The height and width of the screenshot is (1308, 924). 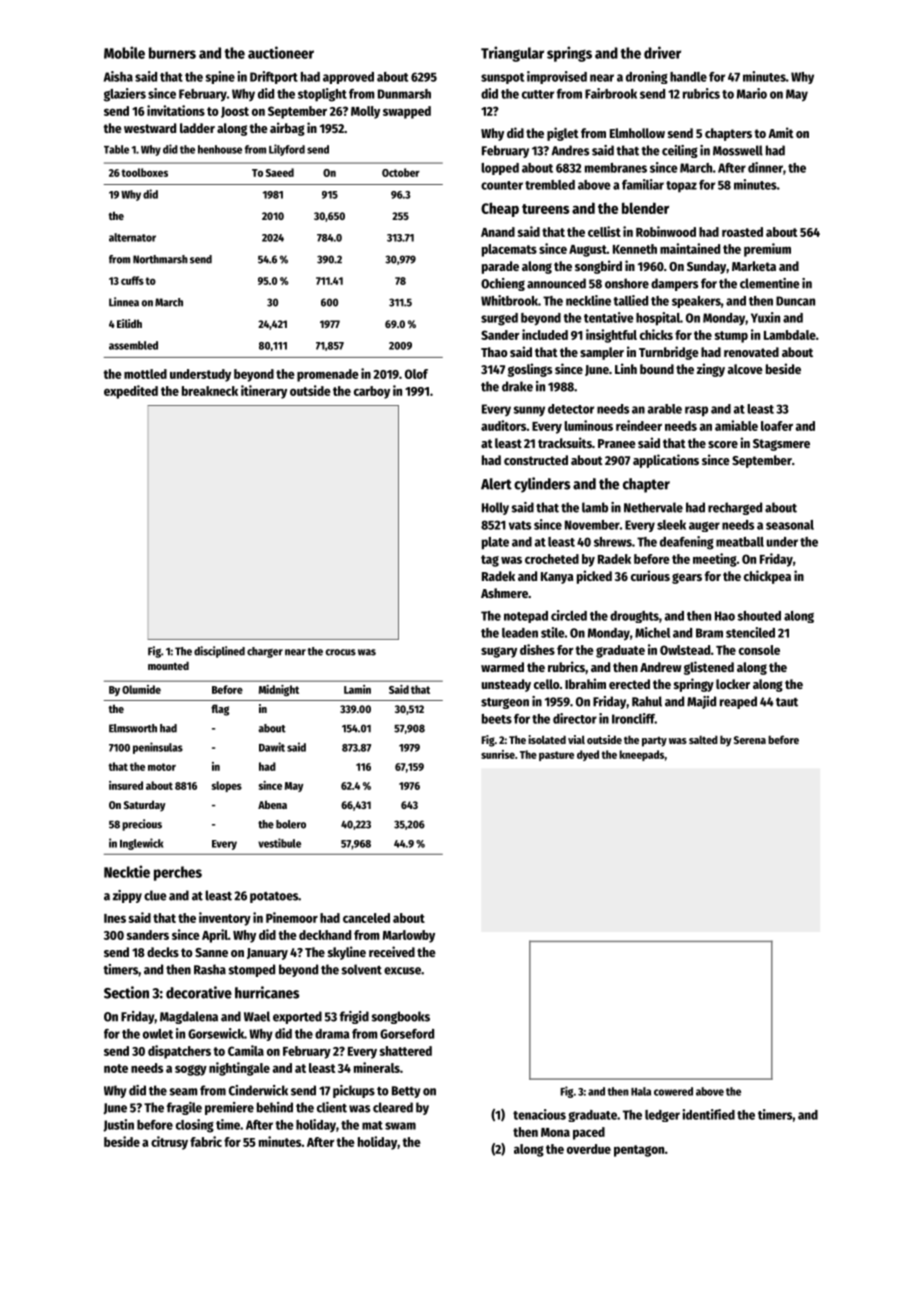 I want to click on Marlowby, so click(x=409, y=936).
